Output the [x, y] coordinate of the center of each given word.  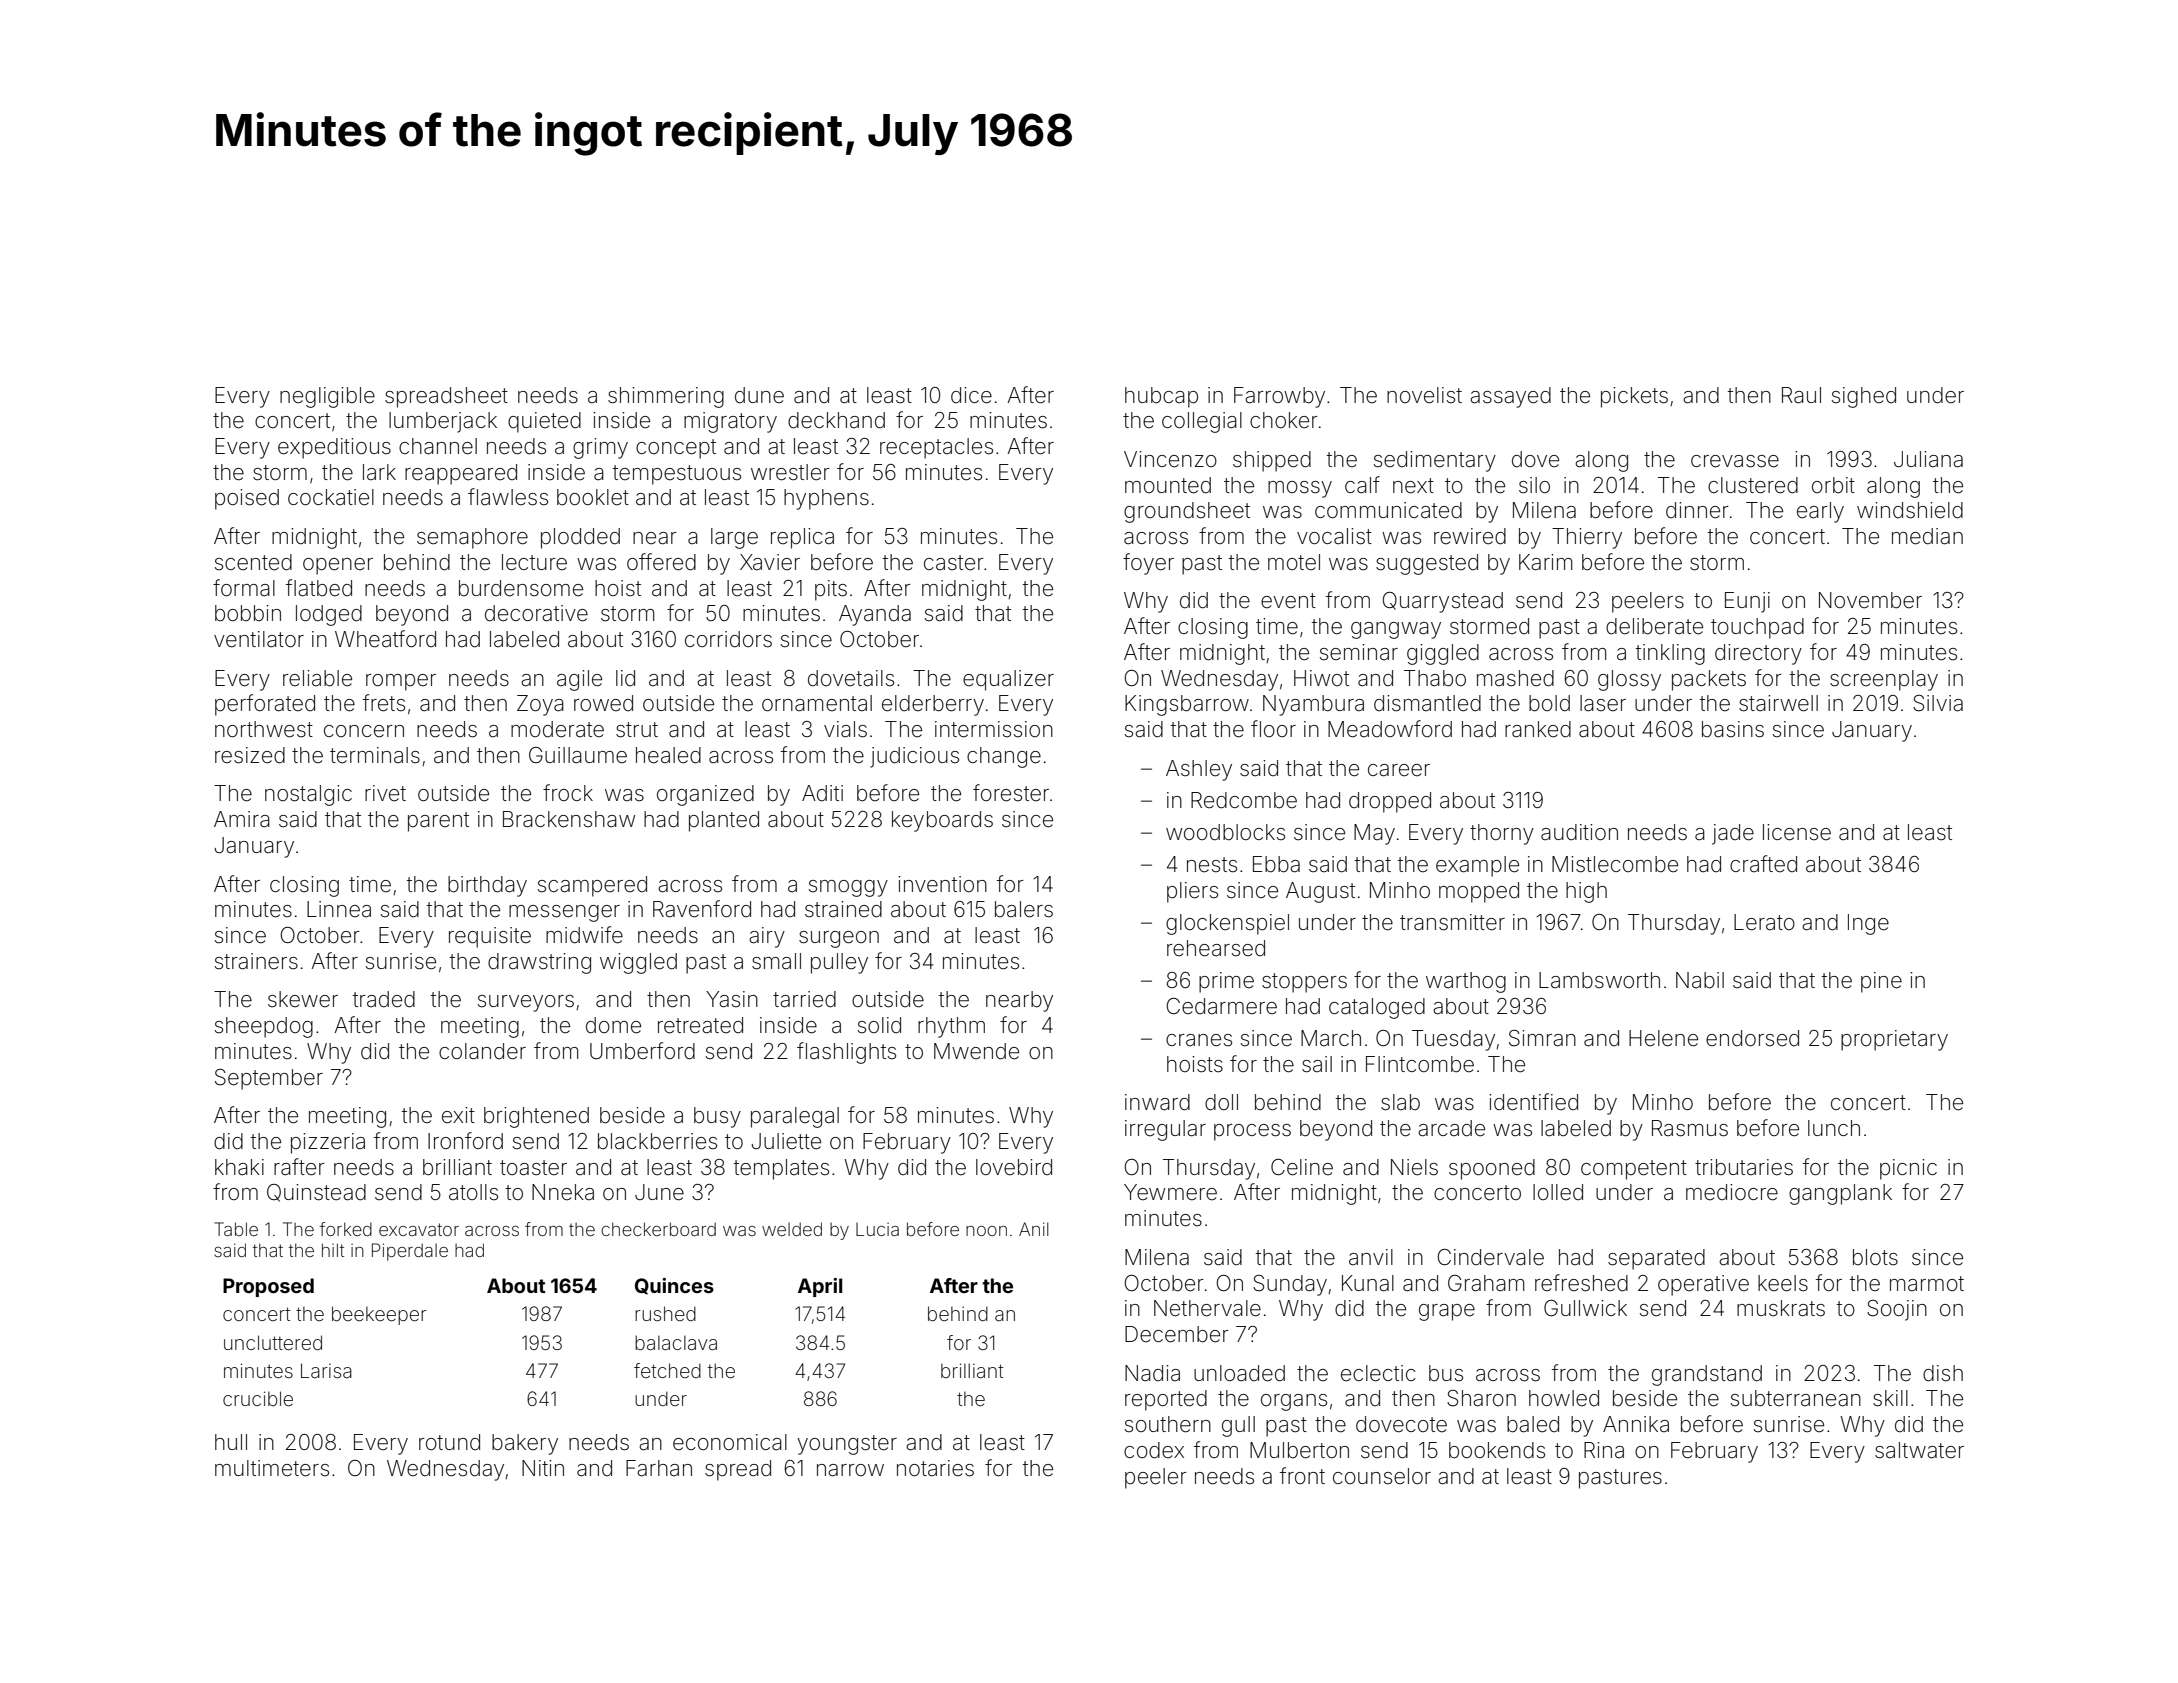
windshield [1910, 510]
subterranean [1796, 1398]
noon [986, 1231]
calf [1362, 485]
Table [236, 1229]
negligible [327, 397]
